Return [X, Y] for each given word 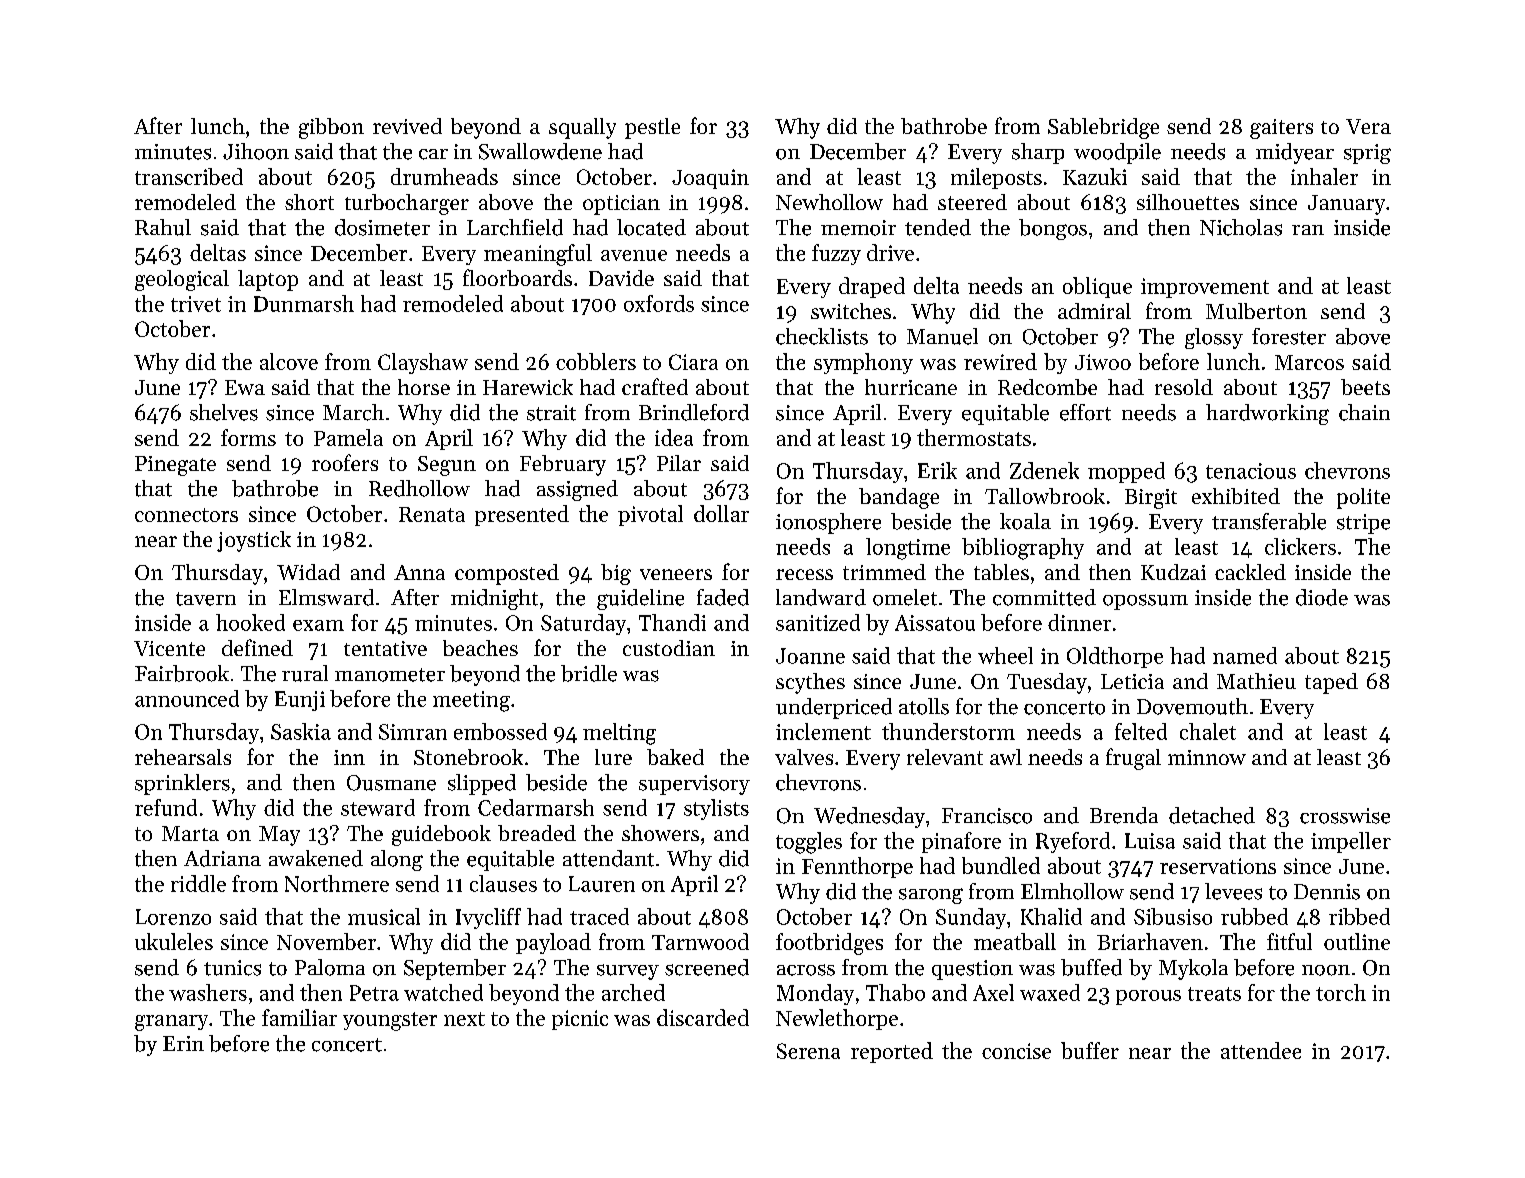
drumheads [444, 176]
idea [674, 437]
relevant [945, 757]
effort [1085, 412]
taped [1331, 683]
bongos [1053, 229]
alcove [289, 361]
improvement [1205, 288]
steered [972, 202]
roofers [345, 462]
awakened [316, 858]
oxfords [659, 303]
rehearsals [183, 757]
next [464, 1019]
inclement [823, 731]
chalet [1208, 731]
